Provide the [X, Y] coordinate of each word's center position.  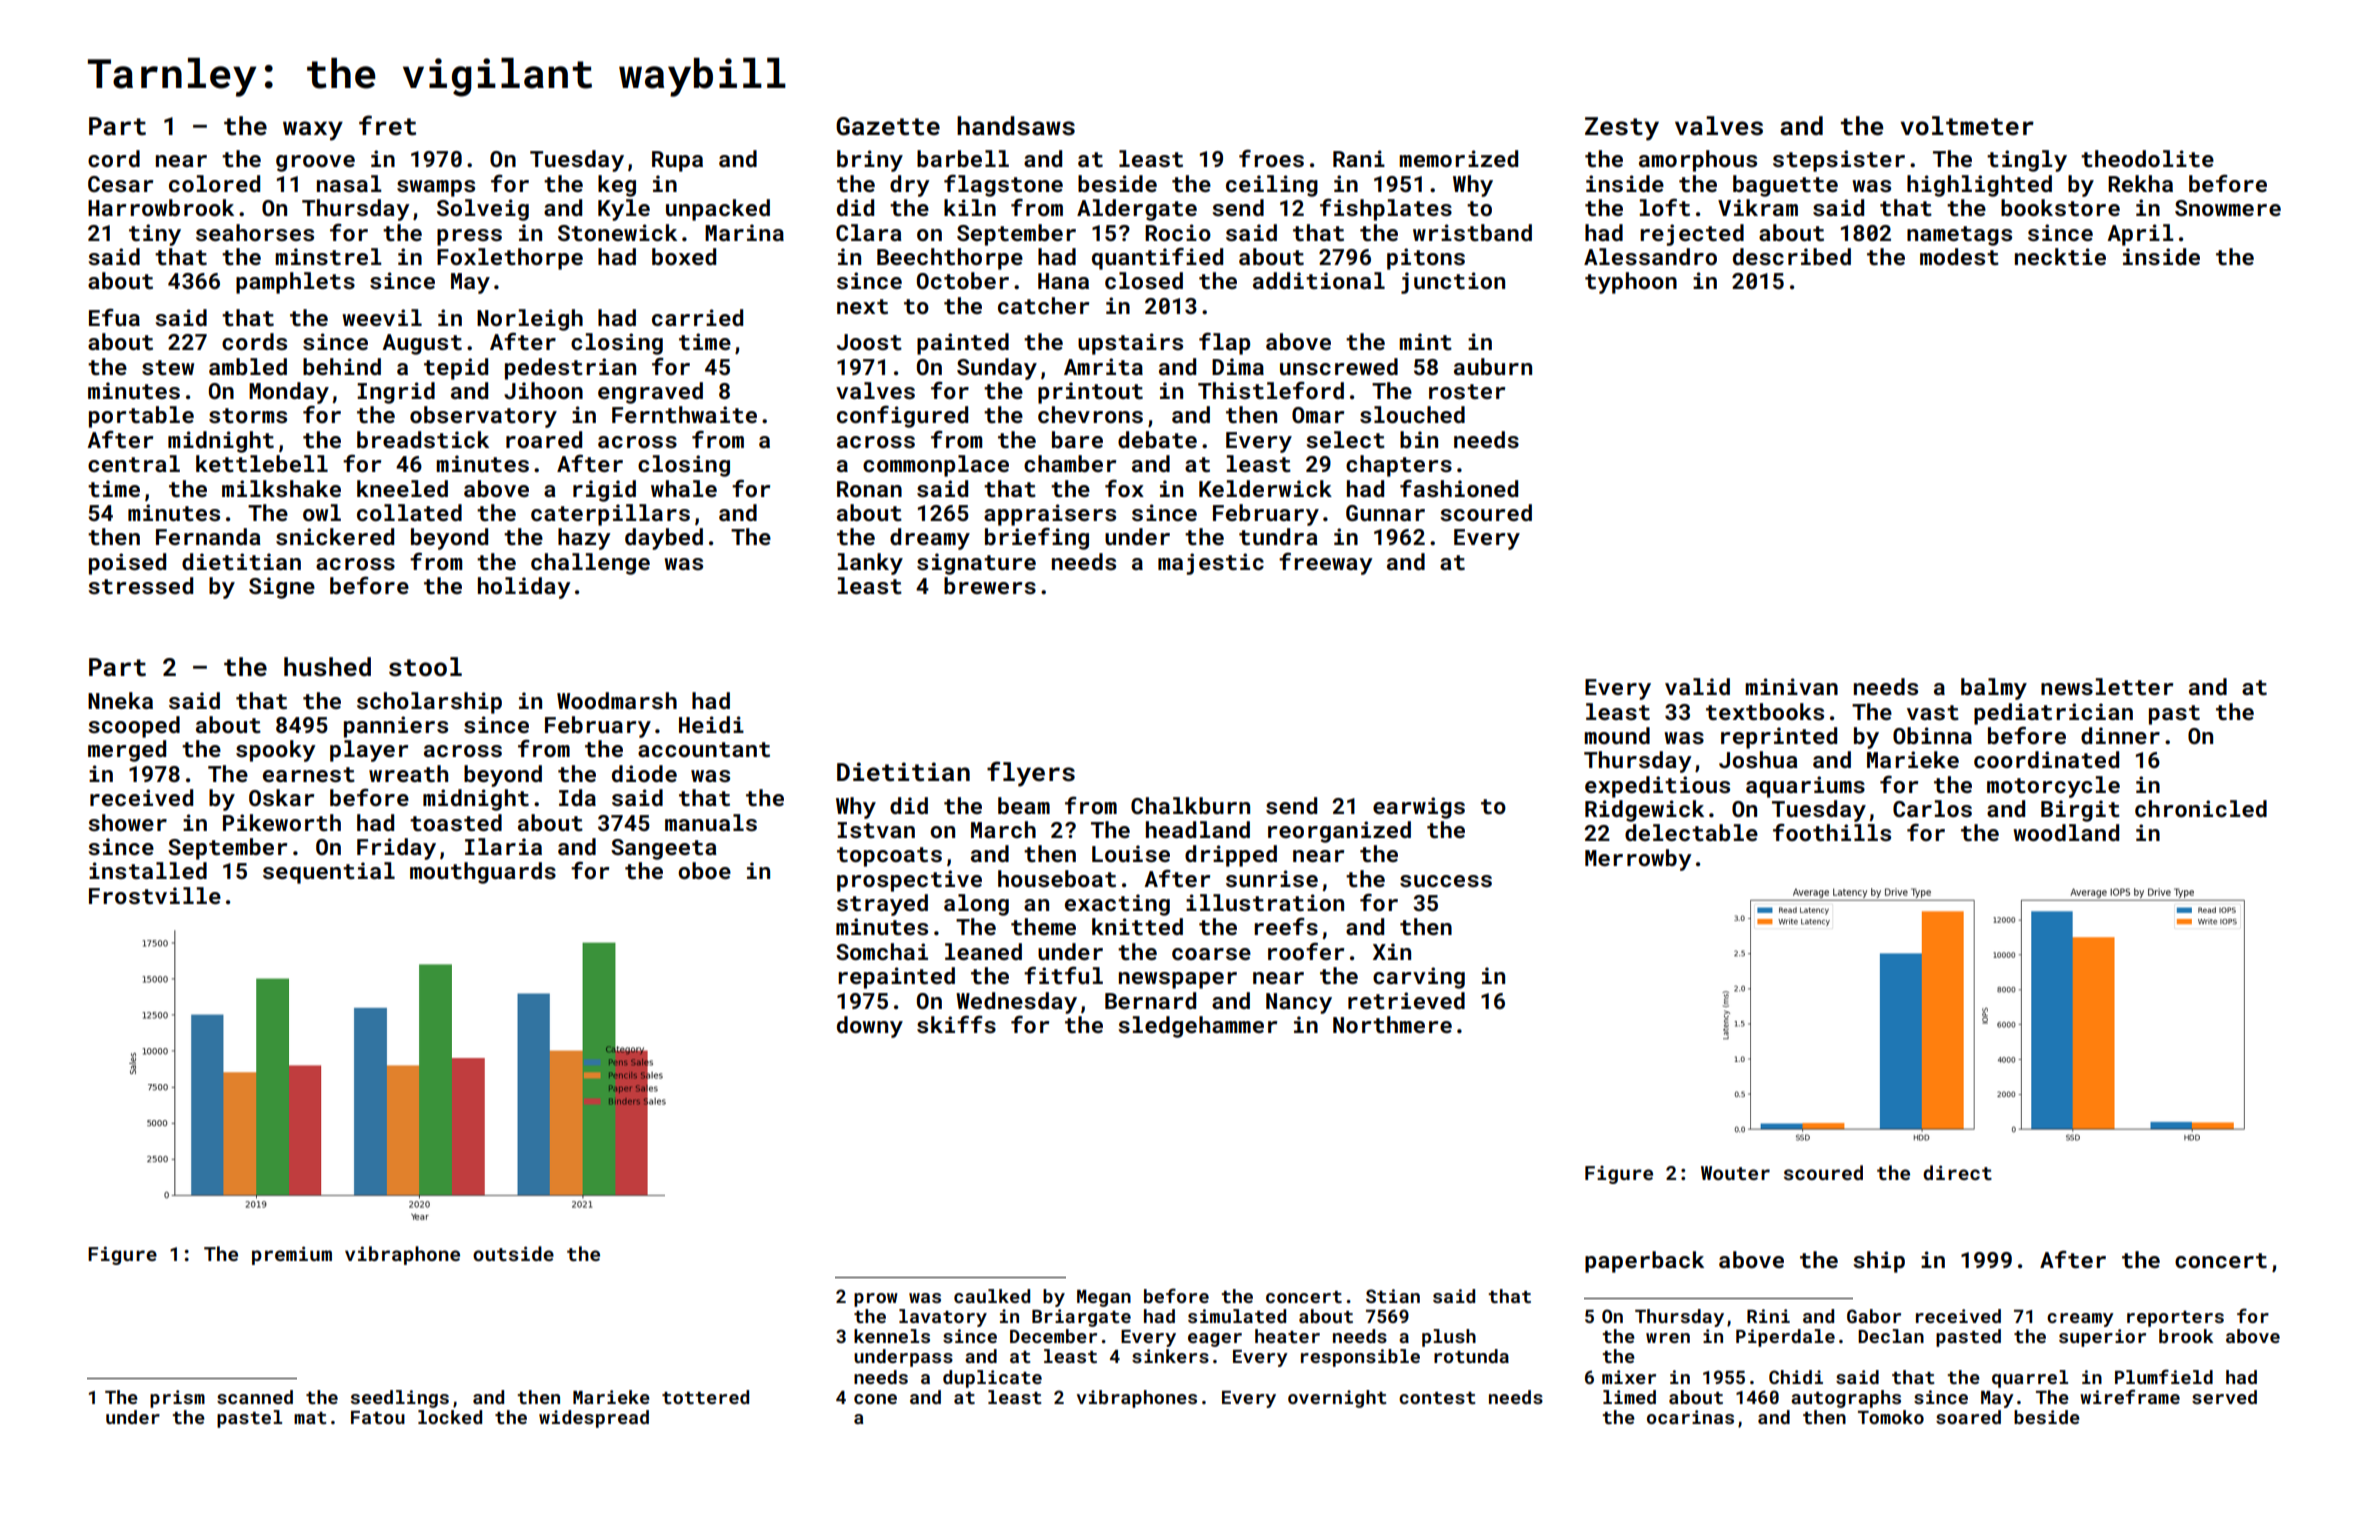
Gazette [888, 126]
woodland [2066, 832]
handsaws [1016, 126]
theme [1043, 926]
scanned [255, 1397]
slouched [1412, 414]
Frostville [155, 895]
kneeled [402, 488]
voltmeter [1967, 126]
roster [1467, 391]
